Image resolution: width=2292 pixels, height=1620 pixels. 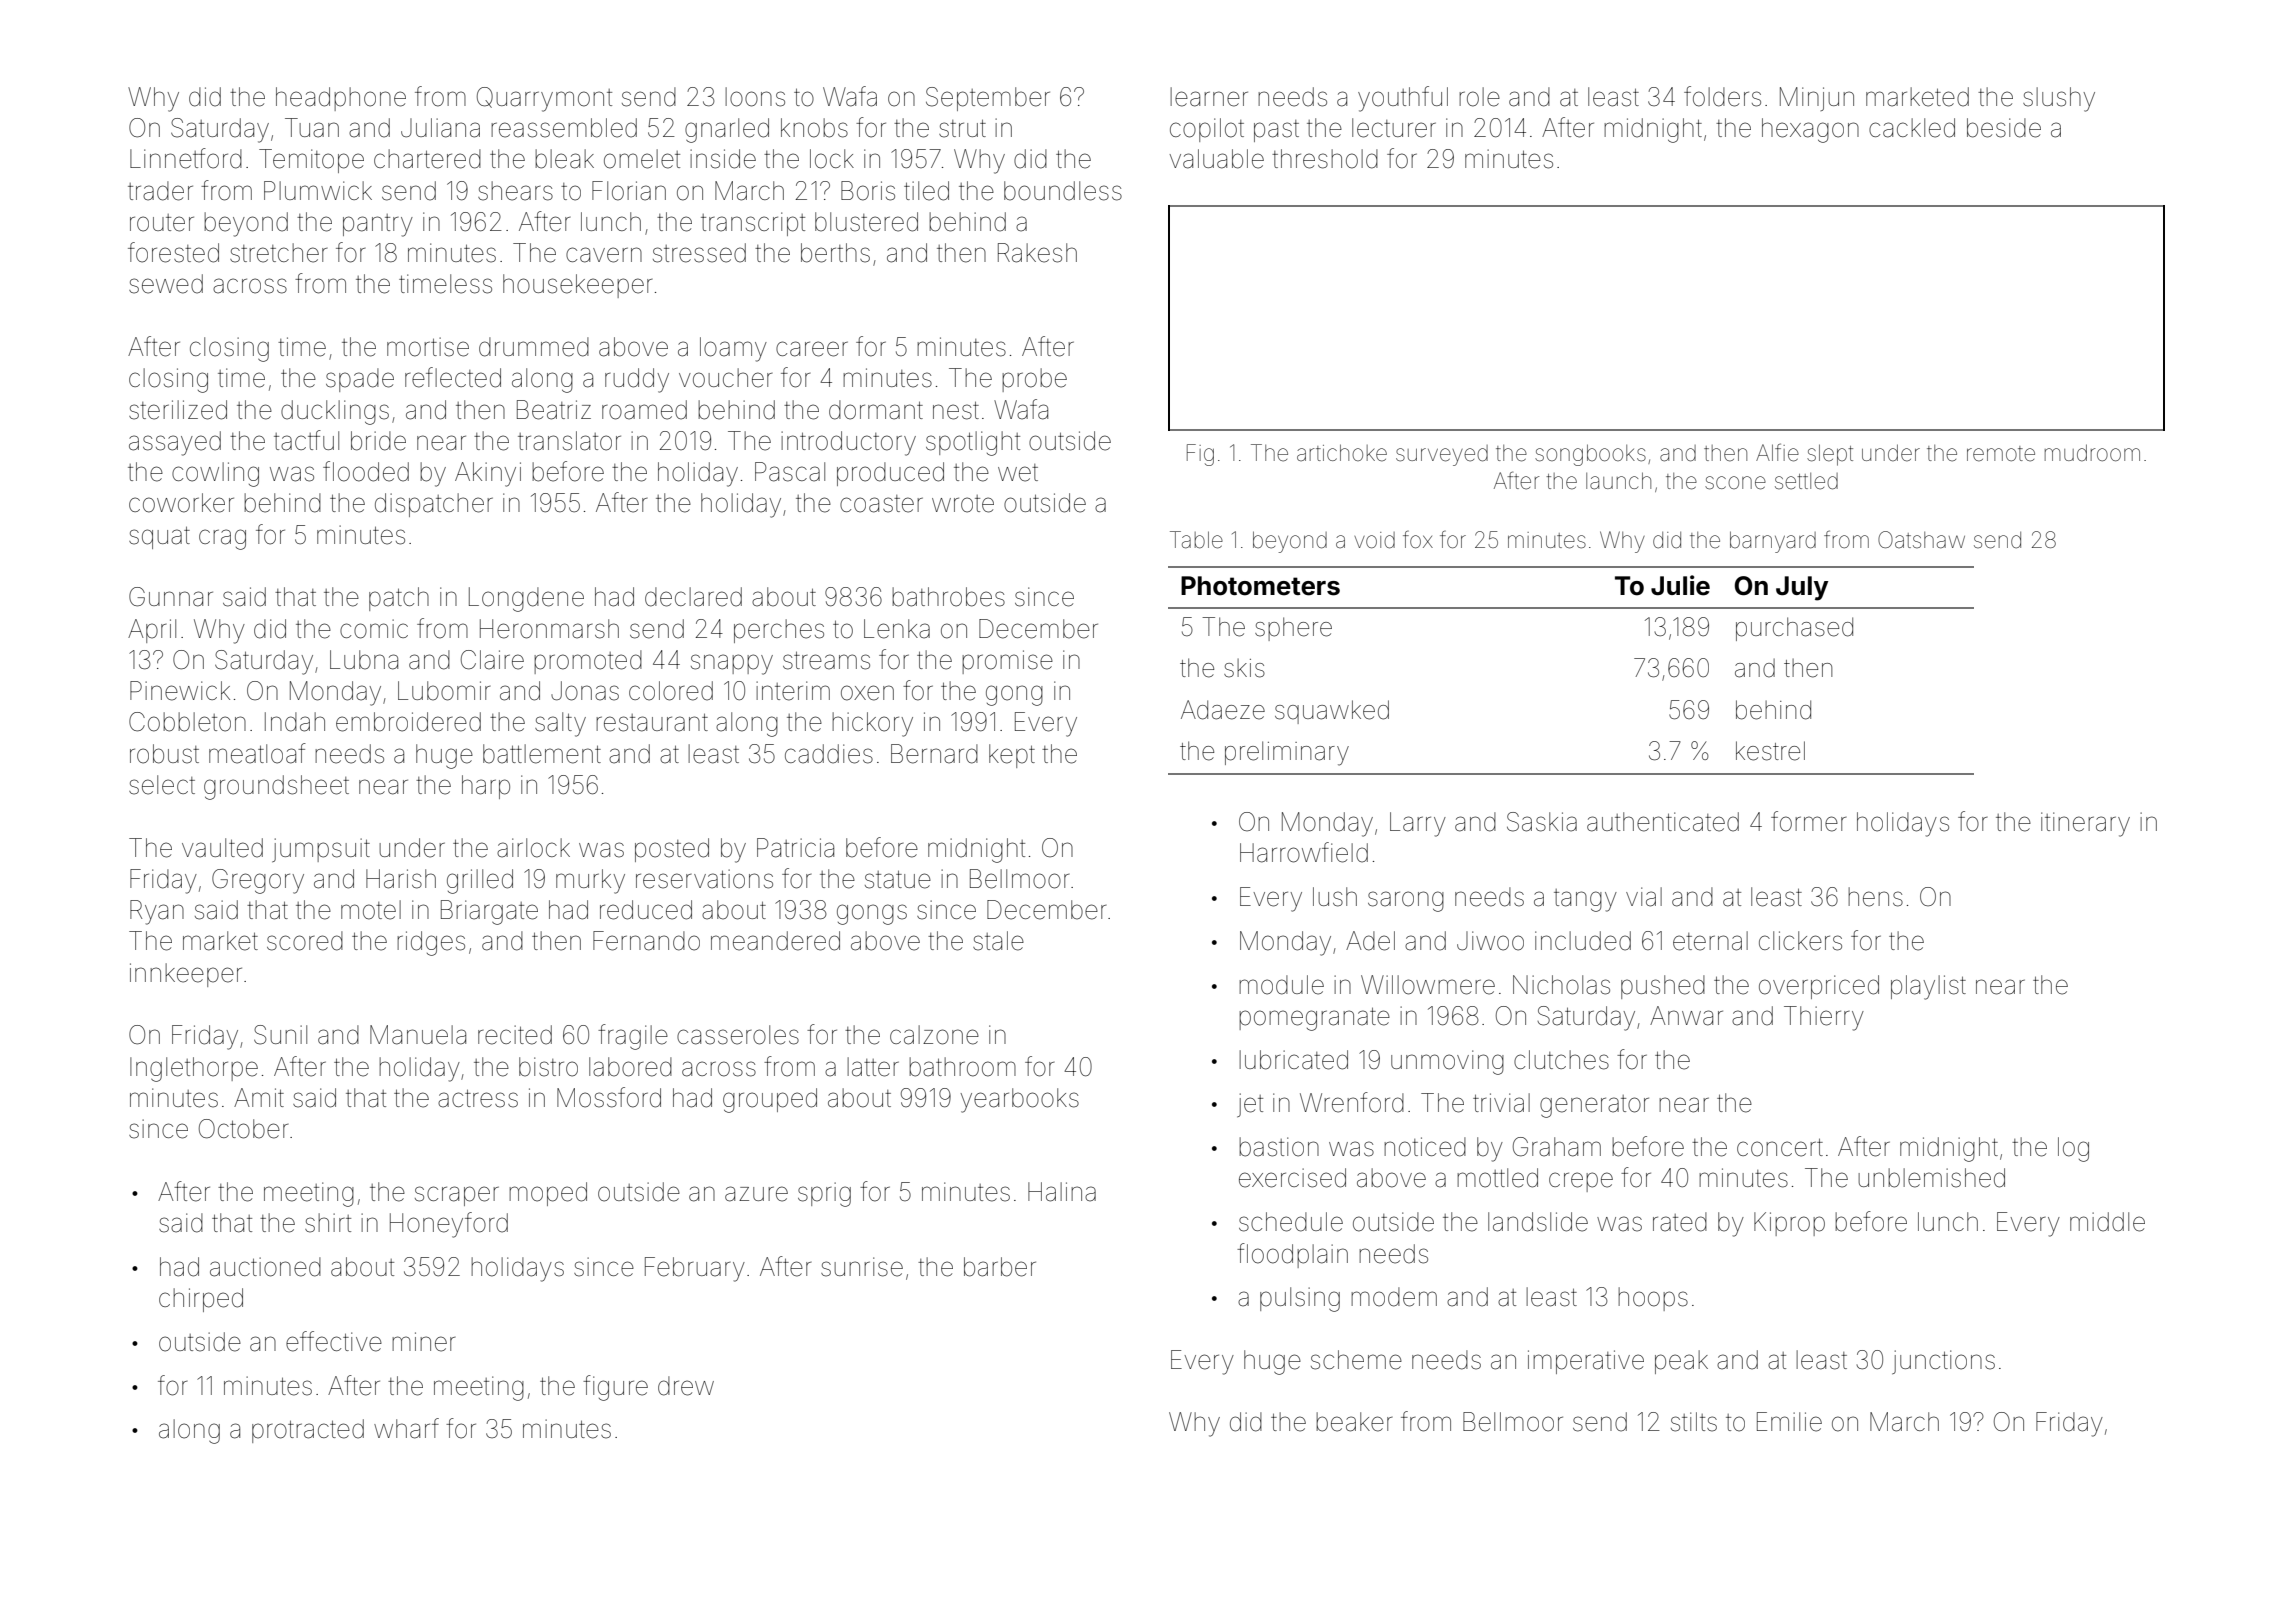 What do you see at coordinates (1291, 1222) in the document?
I see `schedule` at bounding box center [1291, 1222].
